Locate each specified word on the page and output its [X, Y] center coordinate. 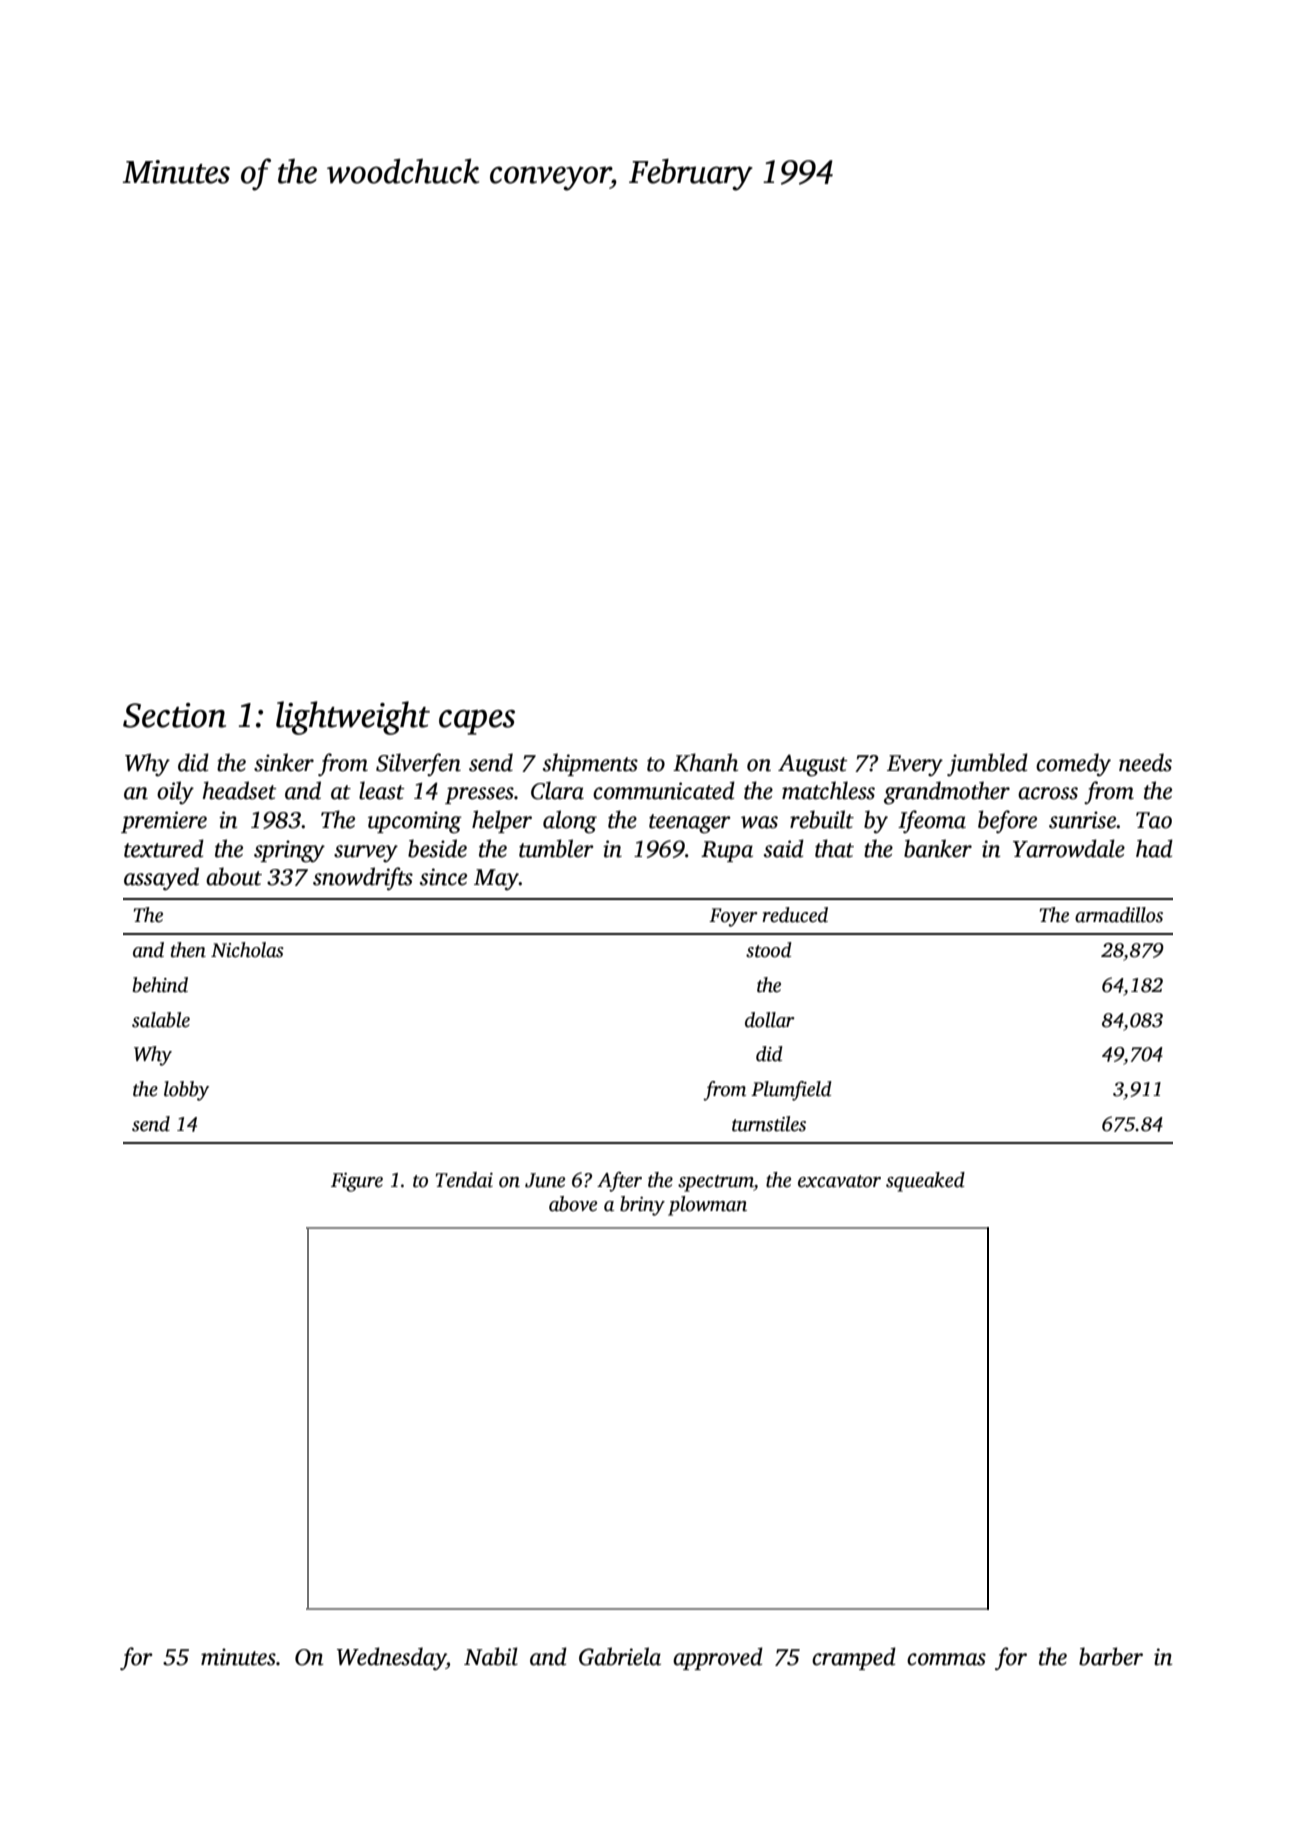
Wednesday [391, 1659]
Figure [357, 1182]
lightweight [353, 718]
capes [477, 722]
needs [1145, 762]
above [573, 1204]
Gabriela [620, 1656]
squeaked [925, 1182]
